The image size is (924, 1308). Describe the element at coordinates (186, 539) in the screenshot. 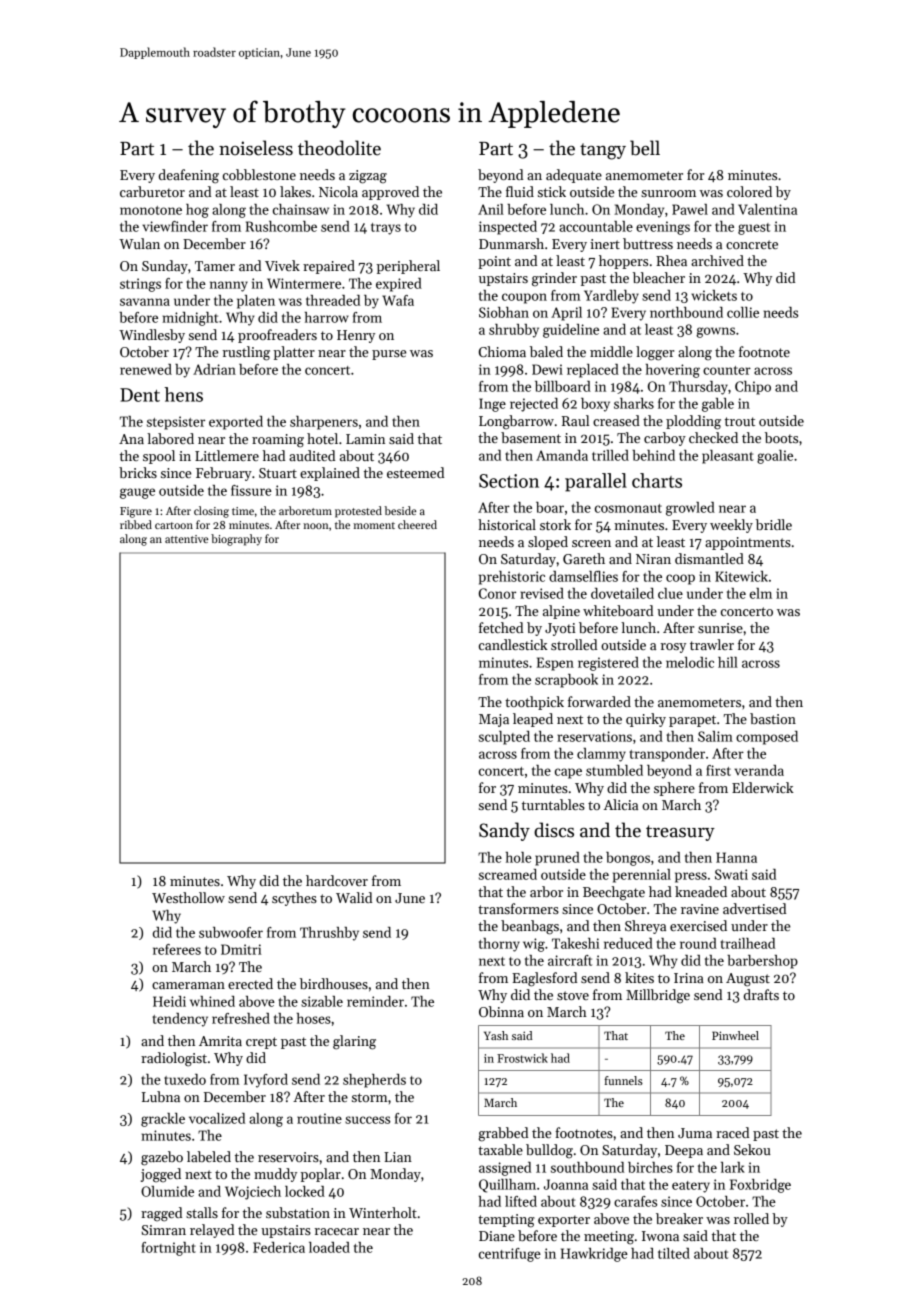

I see `attentive` at that location.
